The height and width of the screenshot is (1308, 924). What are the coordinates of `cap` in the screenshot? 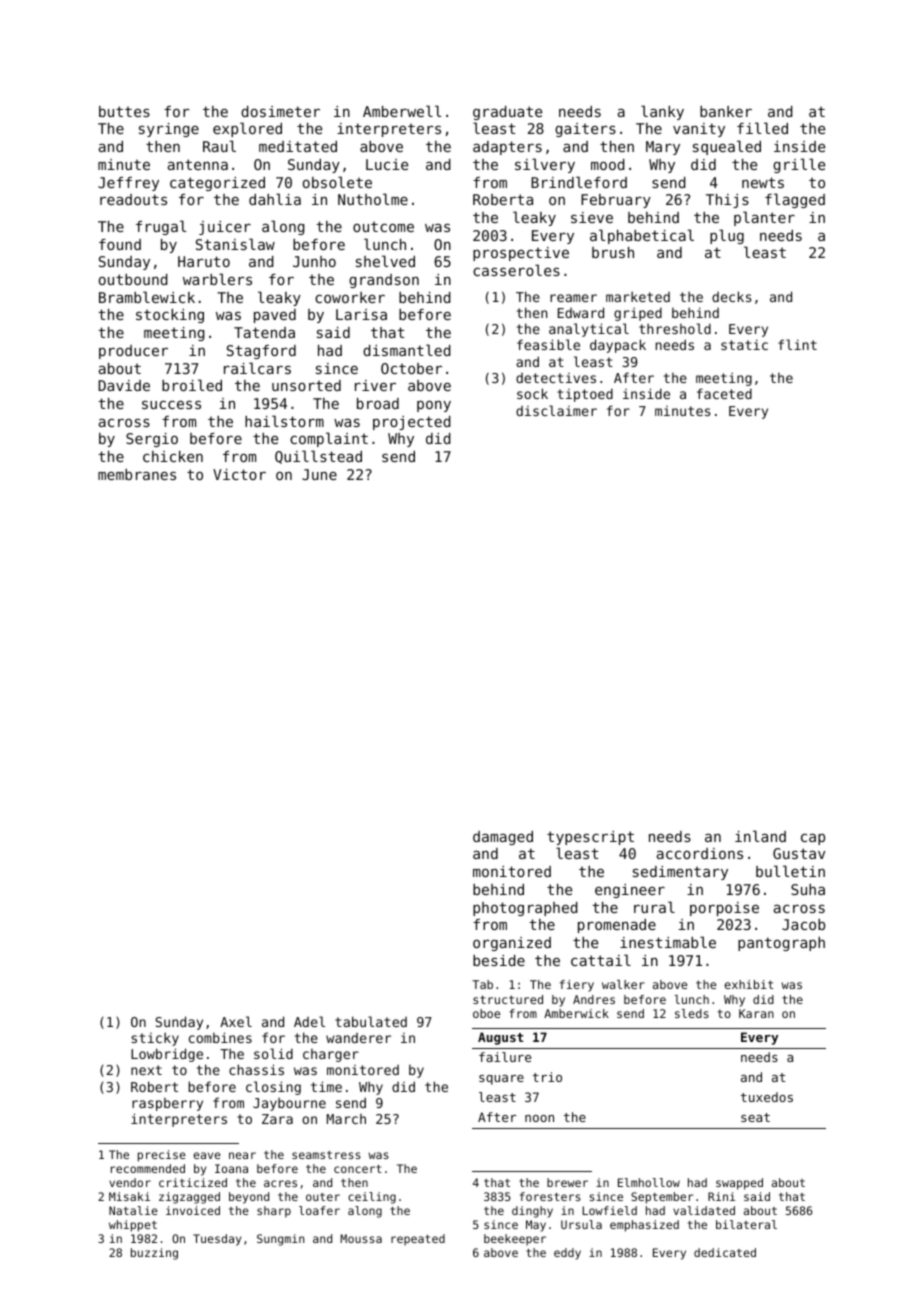 It's located at (813, 839).
